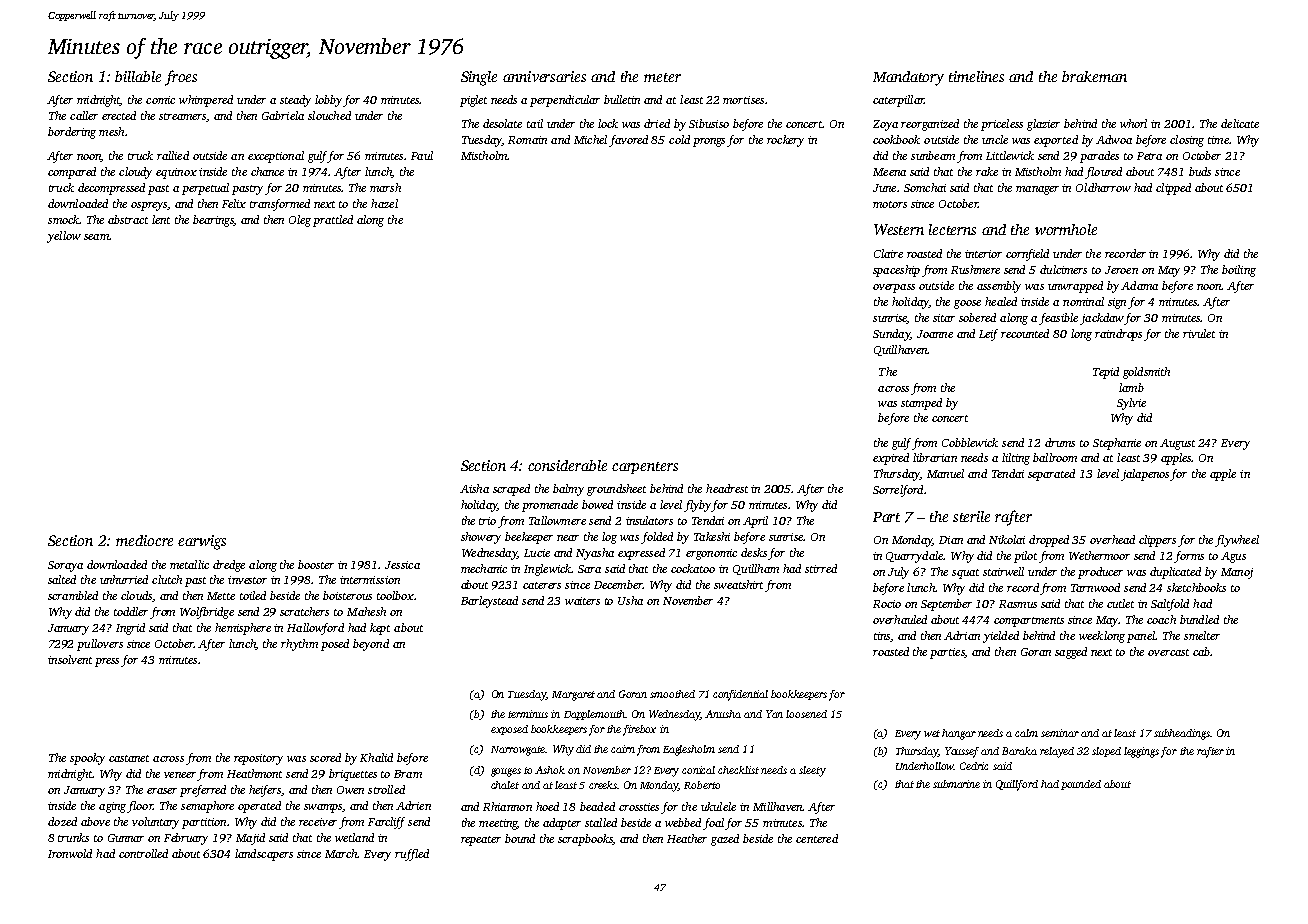 This page has height=924, width=1308. I want to click on heifers, so click(265, 791).
